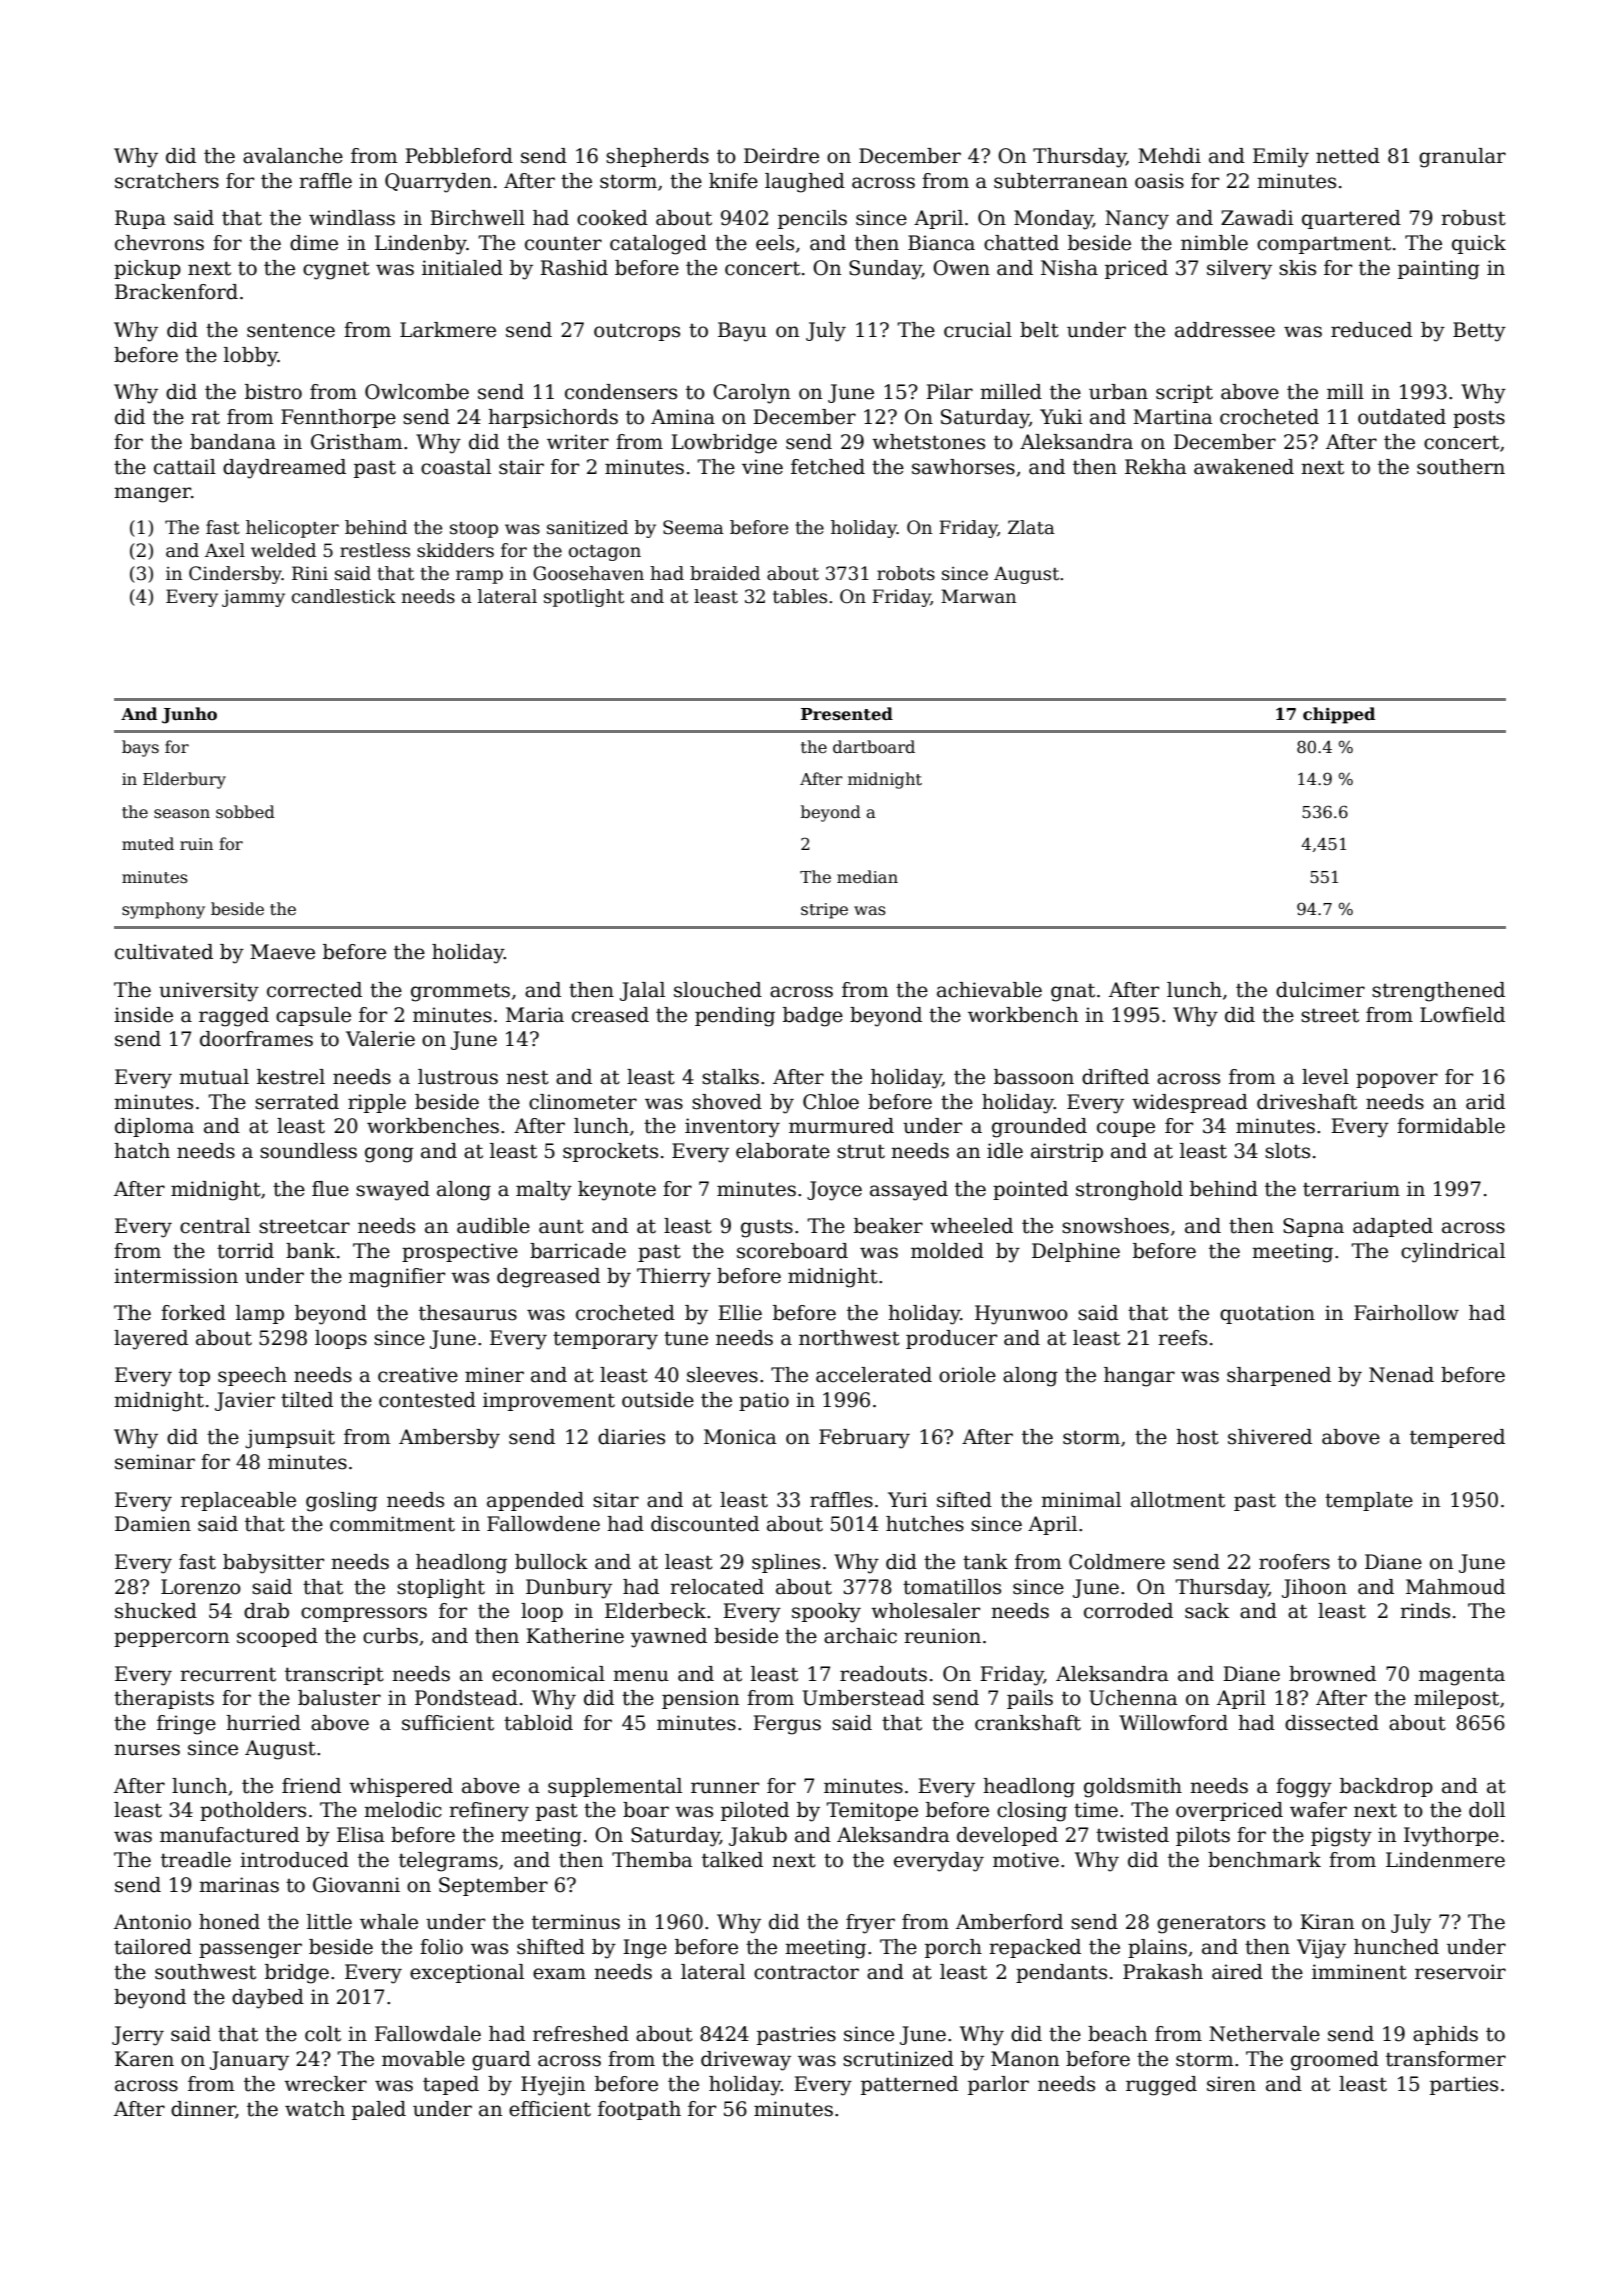 Image resolution: width=1620 pixels, height=2292 pixels. I want to click on Deirdre, so click(781, 156).
